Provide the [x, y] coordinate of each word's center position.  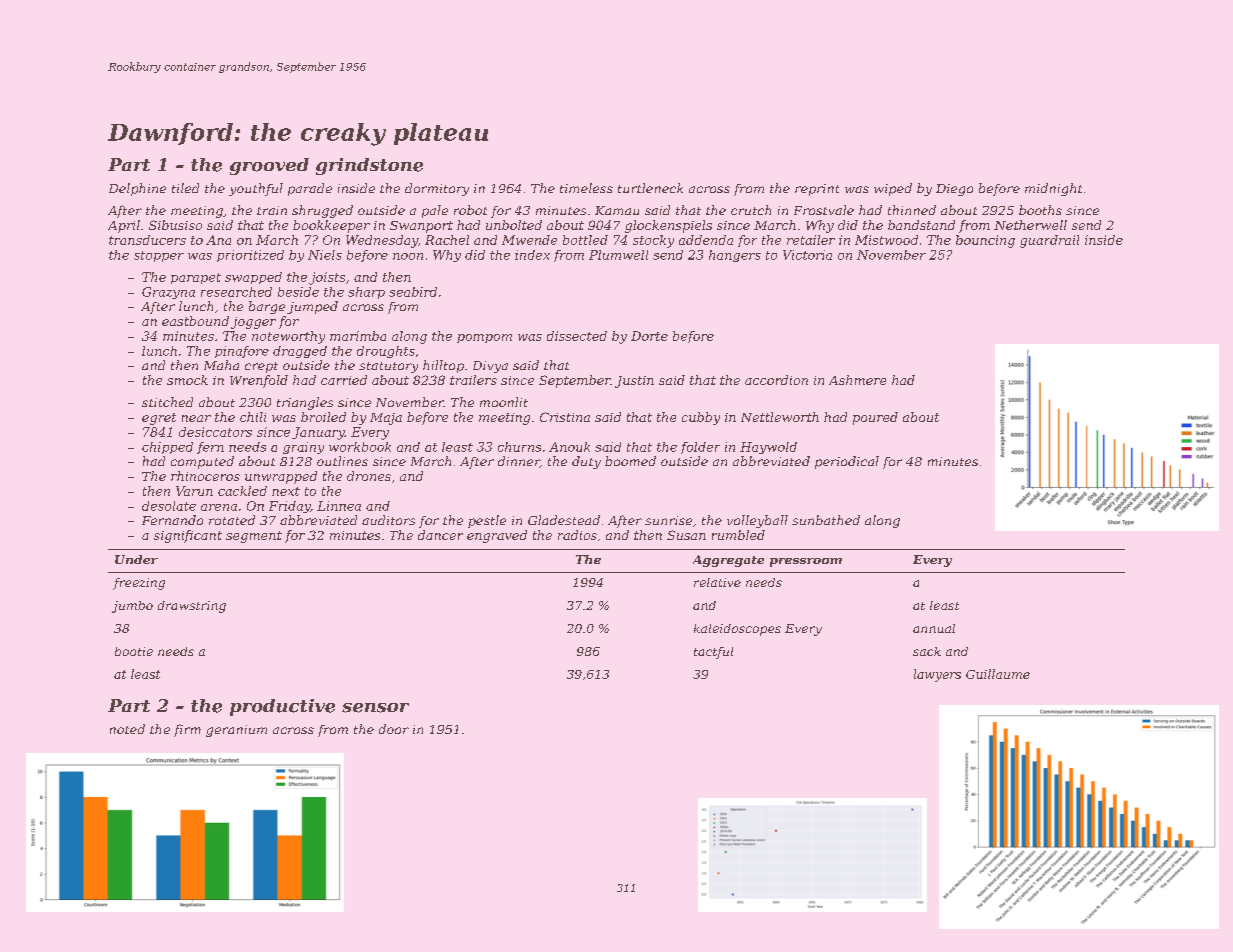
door [394, 729]
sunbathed [826, 520]
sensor [375, 708]
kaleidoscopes [737, 630]
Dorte [649, 336]
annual [934, 628]
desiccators [215, 432]
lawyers [937, 675]
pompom [484, 338]
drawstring [192, 607]
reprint [817, 190]
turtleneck [650, 188]
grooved [269, 166]
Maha [221, 365]
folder [700, 448]
